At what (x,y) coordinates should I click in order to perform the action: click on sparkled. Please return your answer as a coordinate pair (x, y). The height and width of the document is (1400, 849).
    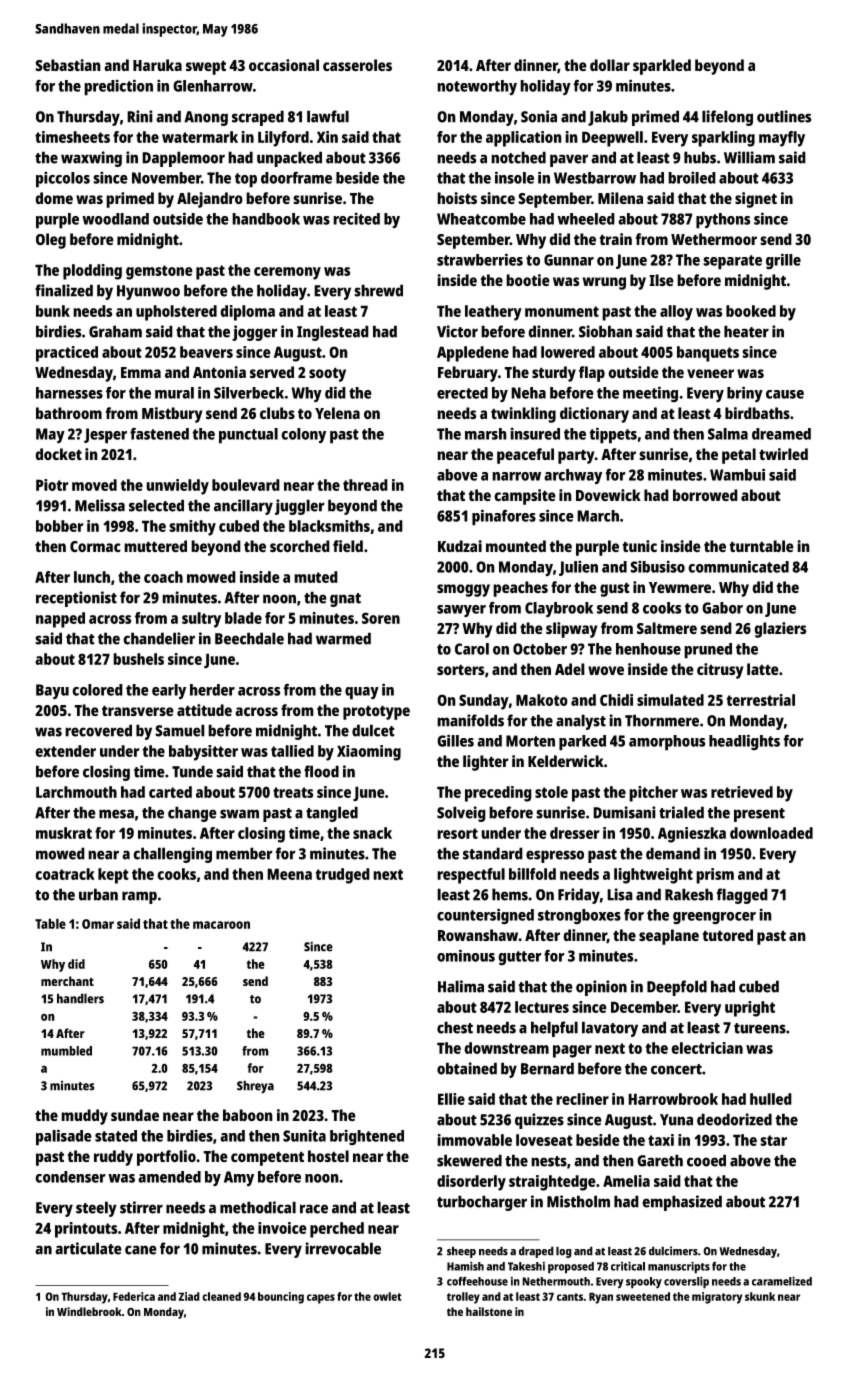
    Looking at the image, I should click on (662, 67).
